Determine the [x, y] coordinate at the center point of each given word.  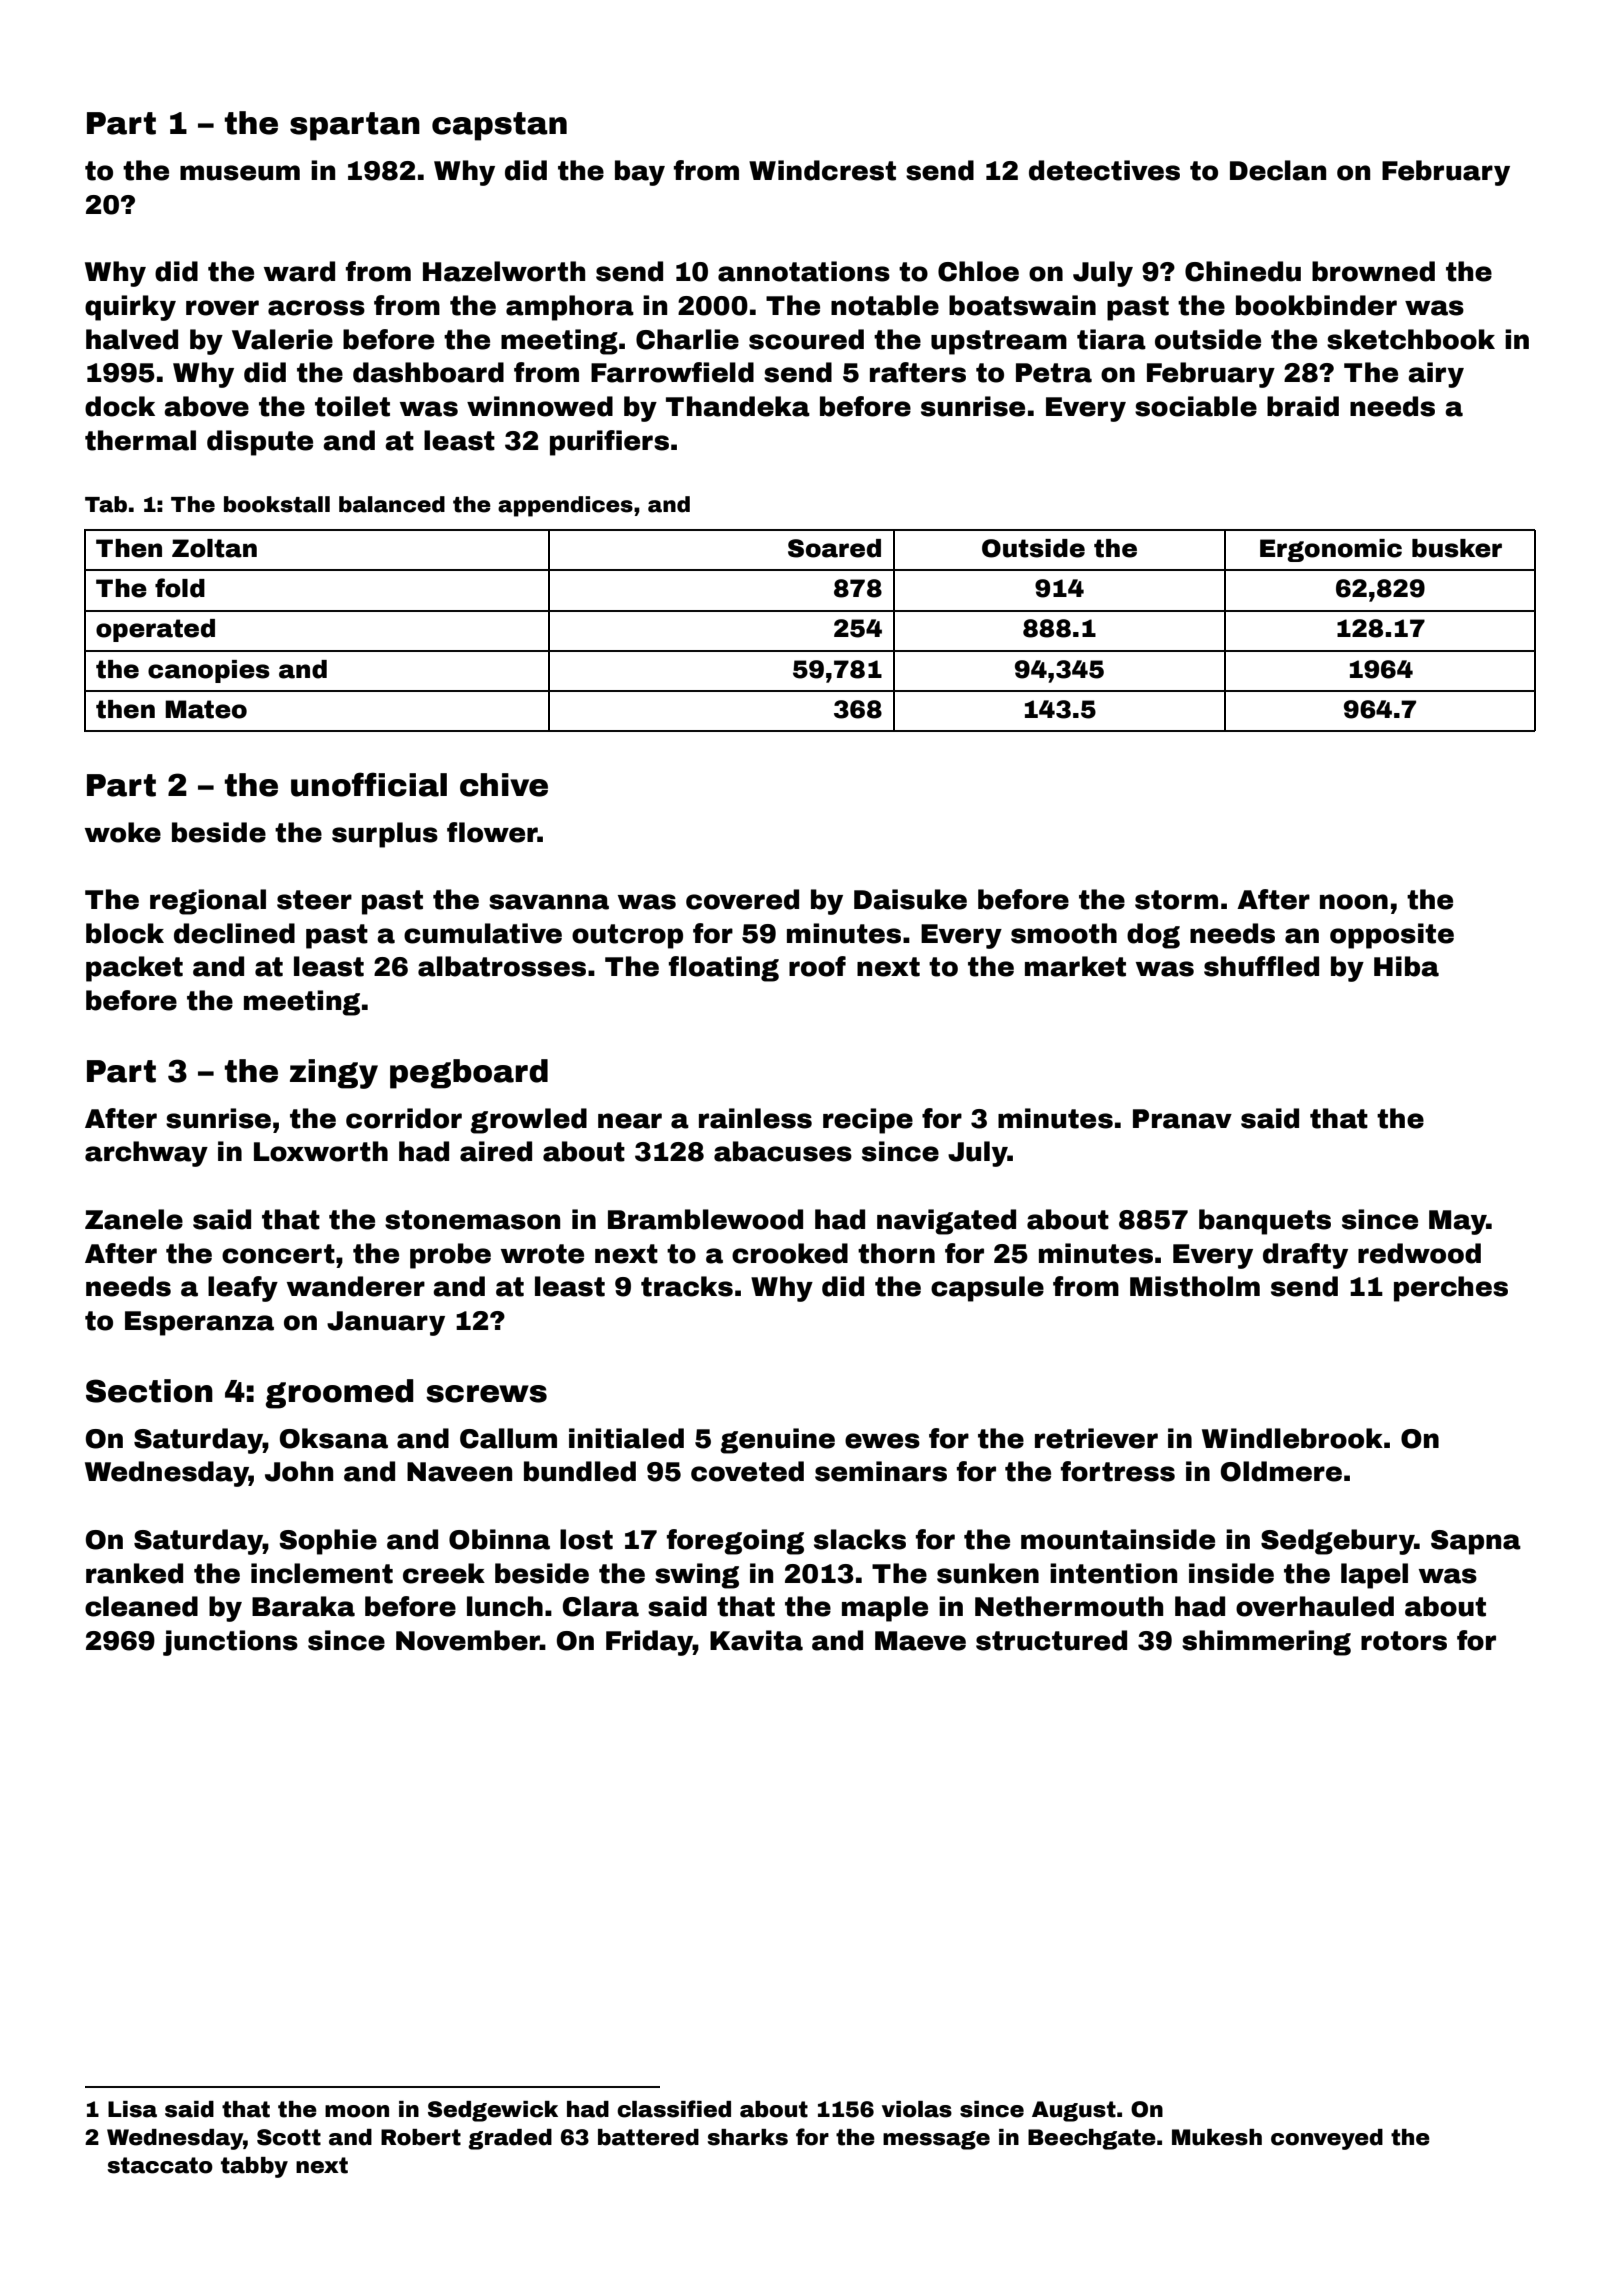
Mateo [206, 709]
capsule [987, 1289]
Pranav [1182, 1119]
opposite [1392, 936]
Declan [1278, 170]
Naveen [459, 1472]
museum [240, 173]
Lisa [132, 2109]
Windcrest [822, 170]
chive [504, 785]
